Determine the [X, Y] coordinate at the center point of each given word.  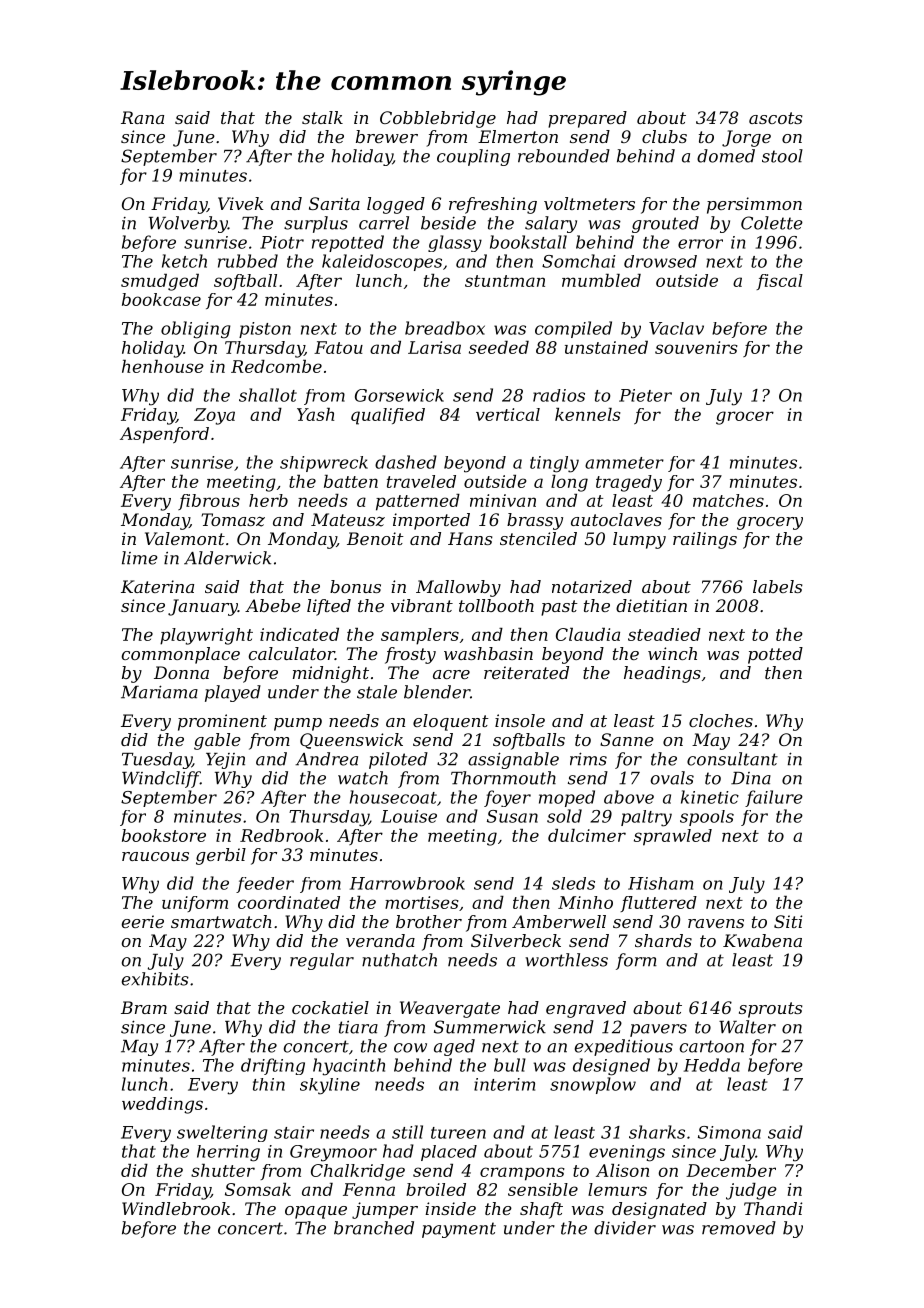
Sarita [334, 203]
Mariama [159, 692]
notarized [592, 587]
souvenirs [696, 347]
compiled [573, 329]
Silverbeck [516, 940]
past [559, 608]
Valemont [185, 538]
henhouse [163, 366]
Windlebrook [176, 1208]
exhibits [155, 979]
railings [705, 540]
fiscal [779, 282]
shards [663, 940]
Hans [470, 538]
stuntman [505, 281]
